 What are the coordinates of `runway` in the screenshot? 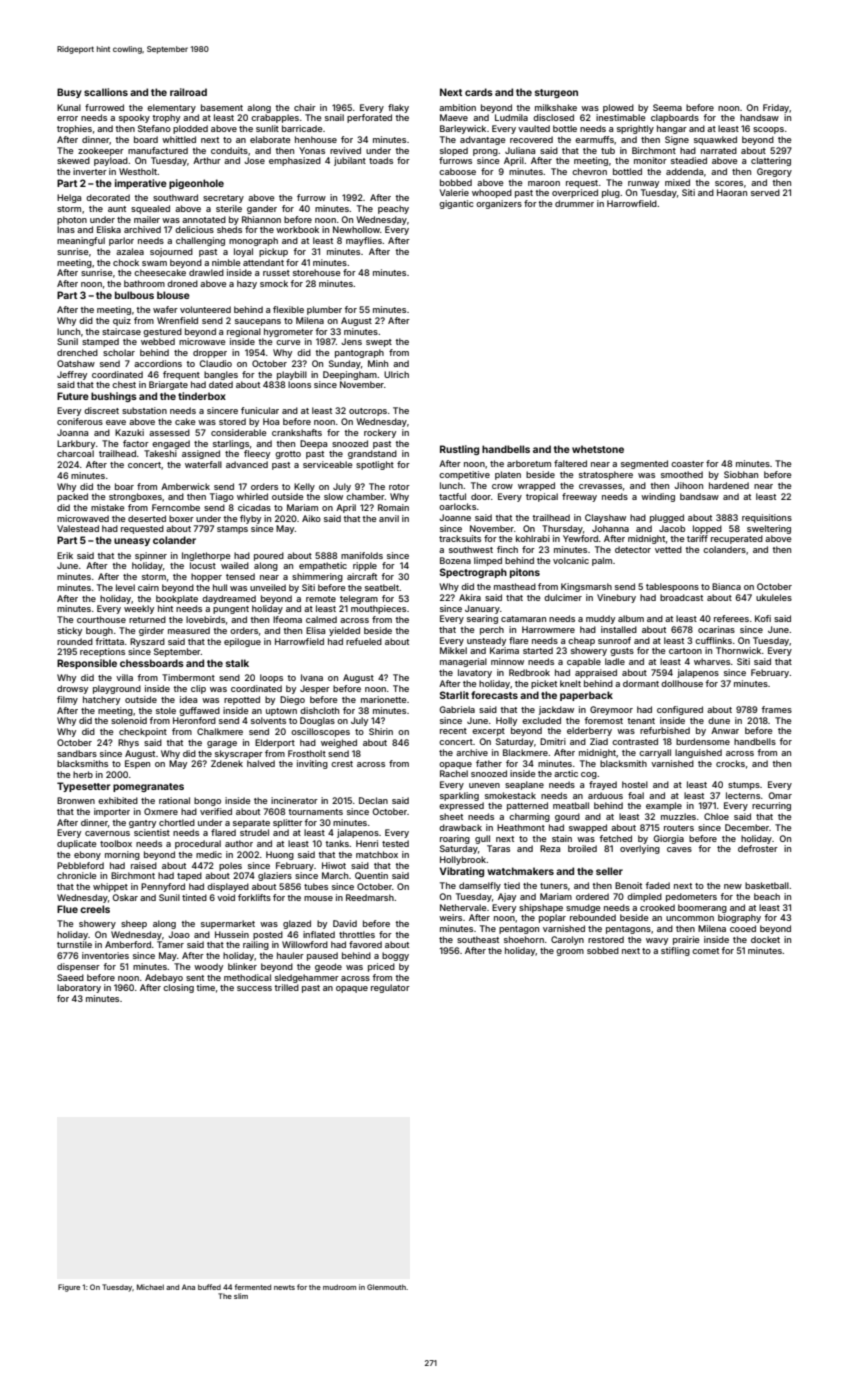 It's located at (643, 184).
